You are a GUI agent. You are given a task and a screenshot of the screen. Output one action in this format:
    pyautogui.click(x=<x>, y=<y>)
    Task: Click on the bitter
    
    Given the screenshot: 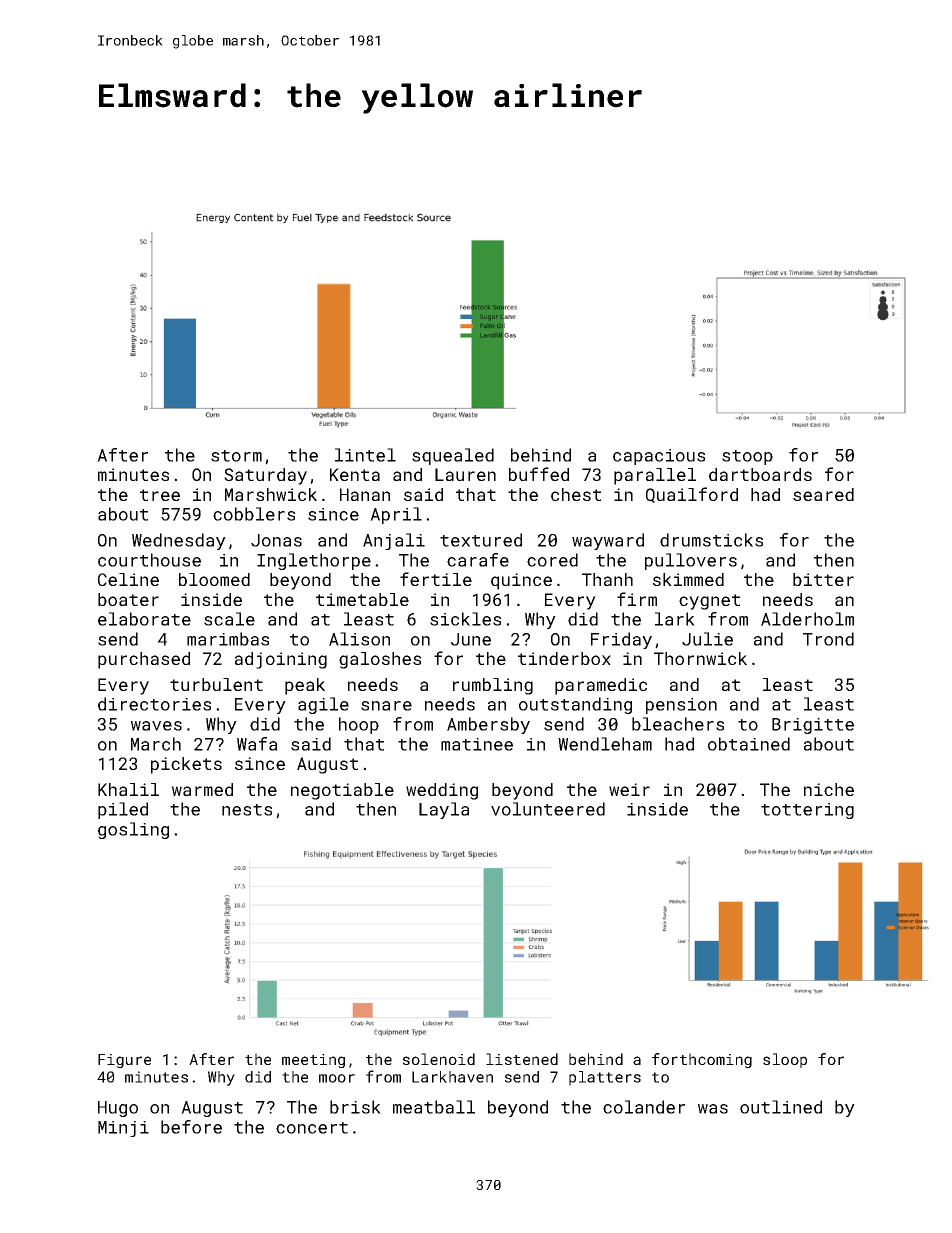 What is the action you would take?
    pyautogui.click(x=823, y=579)
